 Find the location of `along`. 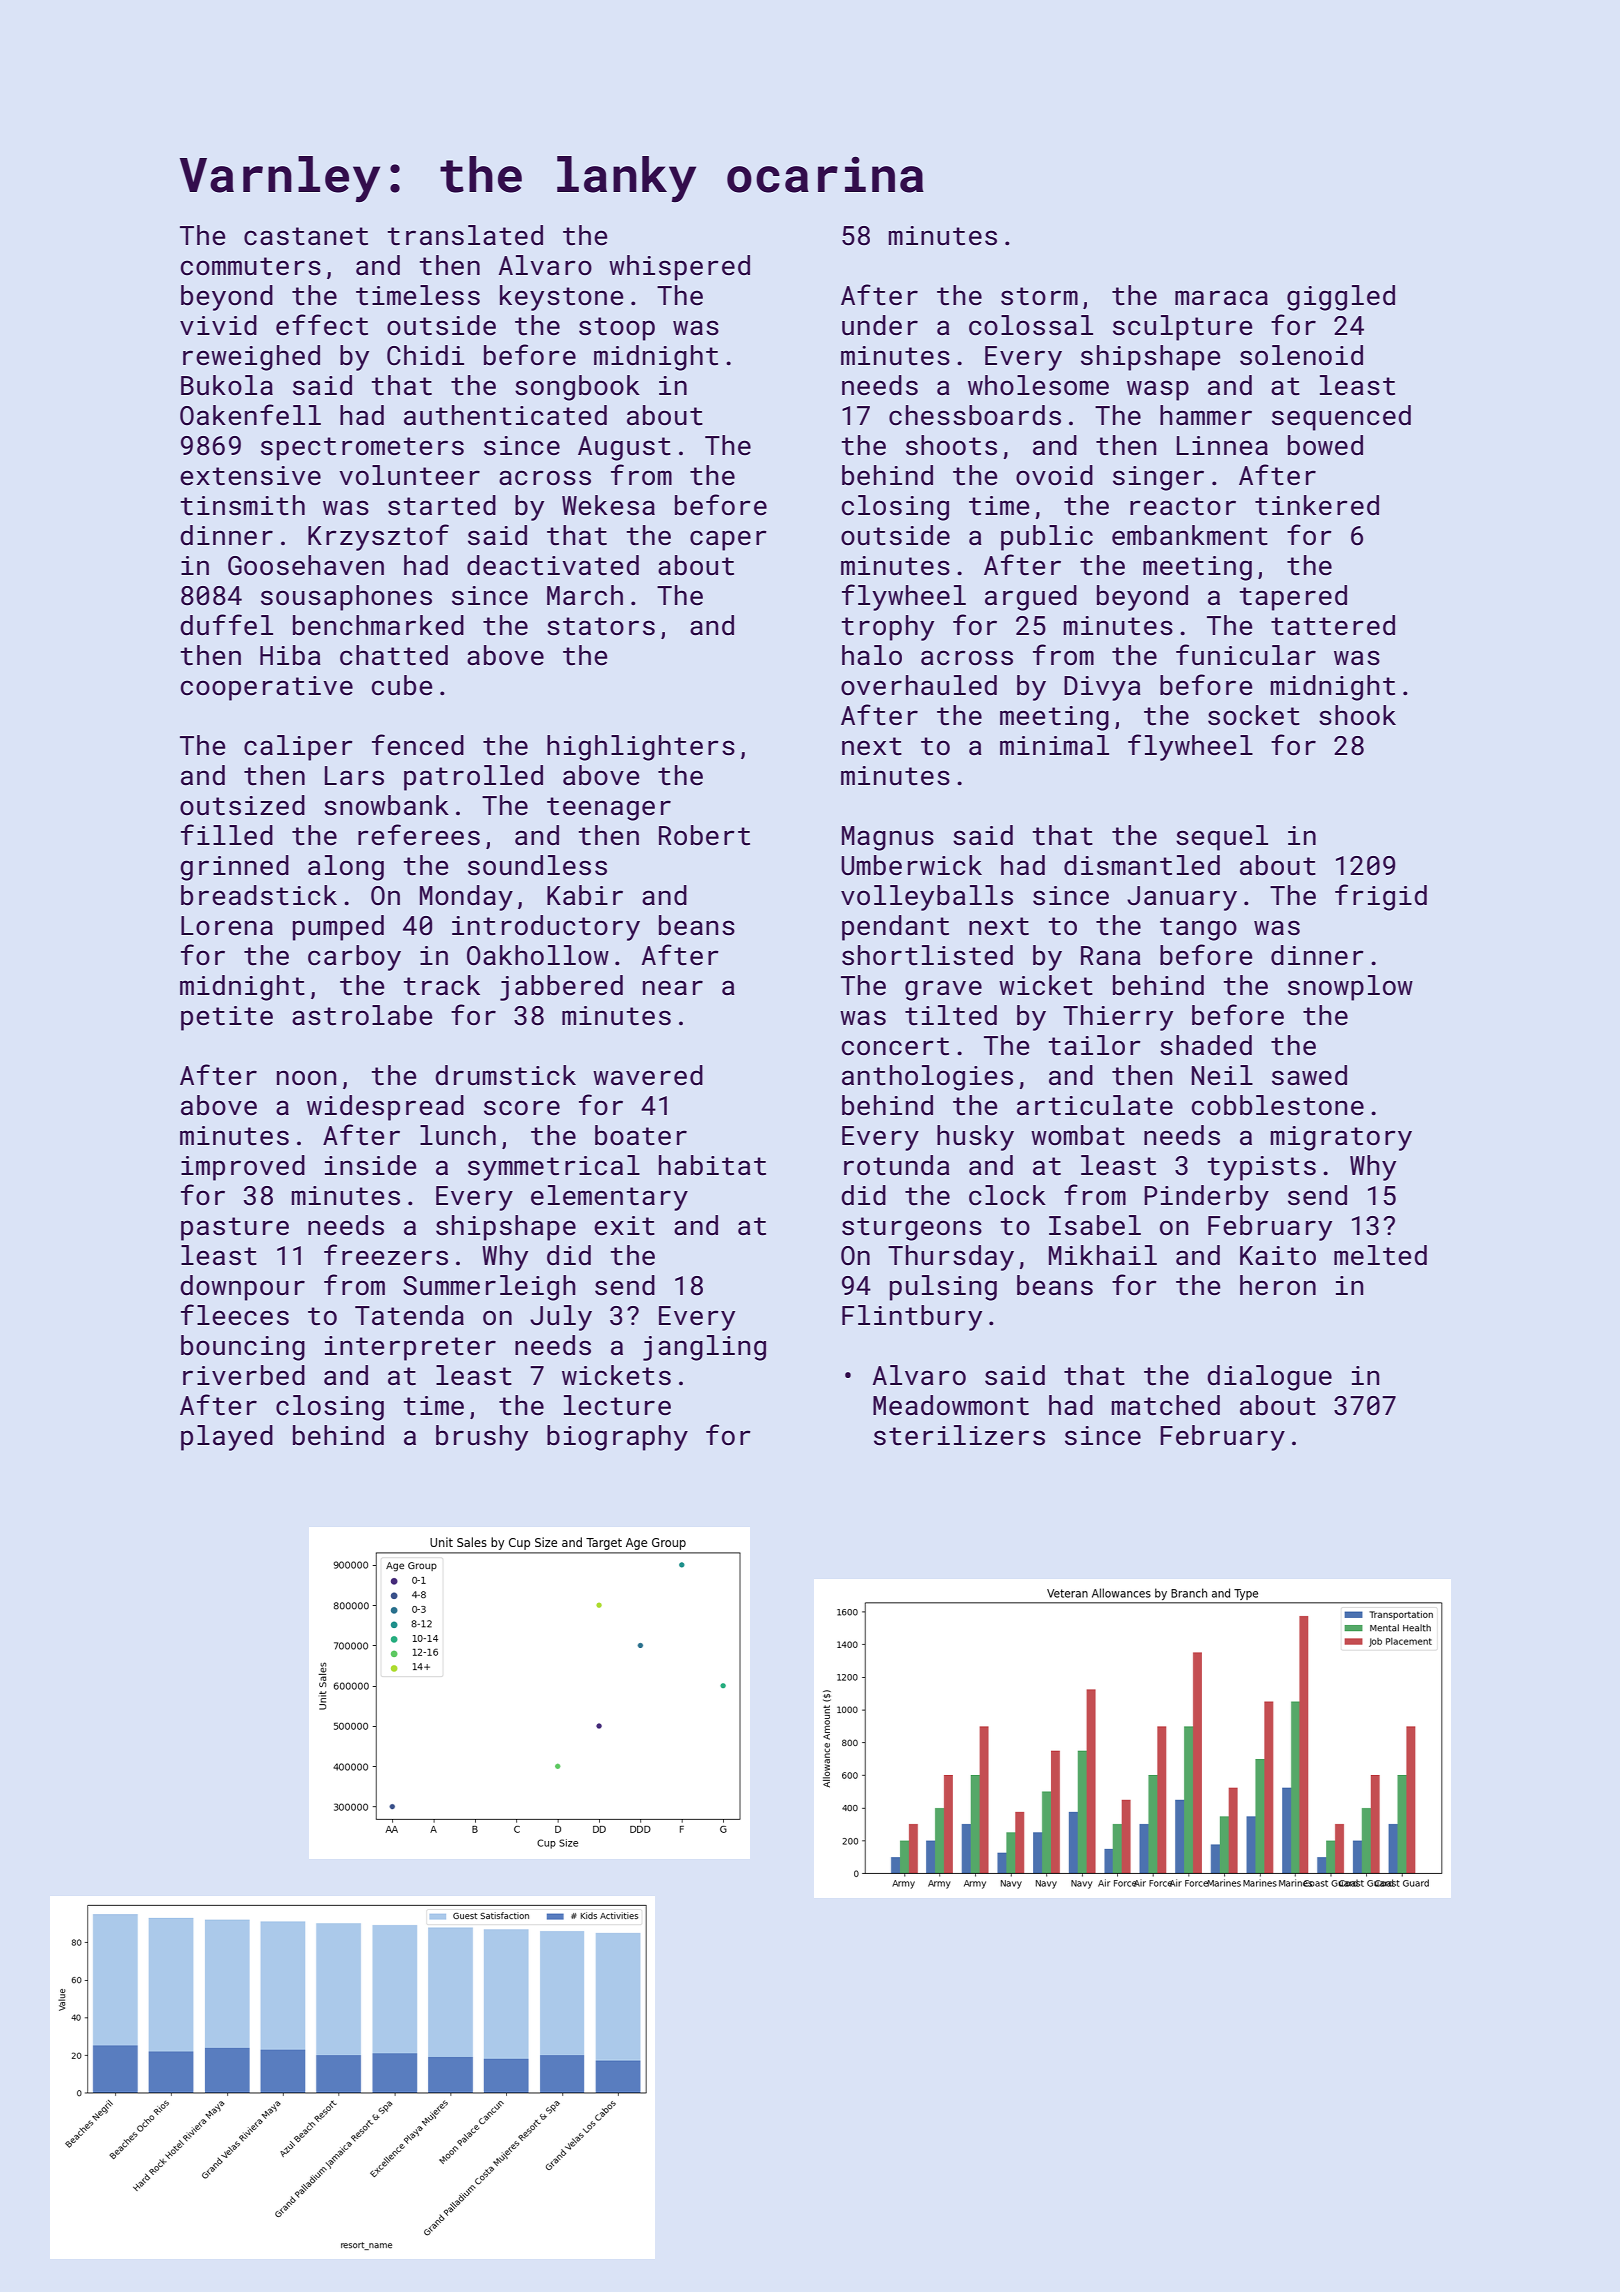

along is located at coordinates (346, 868).
